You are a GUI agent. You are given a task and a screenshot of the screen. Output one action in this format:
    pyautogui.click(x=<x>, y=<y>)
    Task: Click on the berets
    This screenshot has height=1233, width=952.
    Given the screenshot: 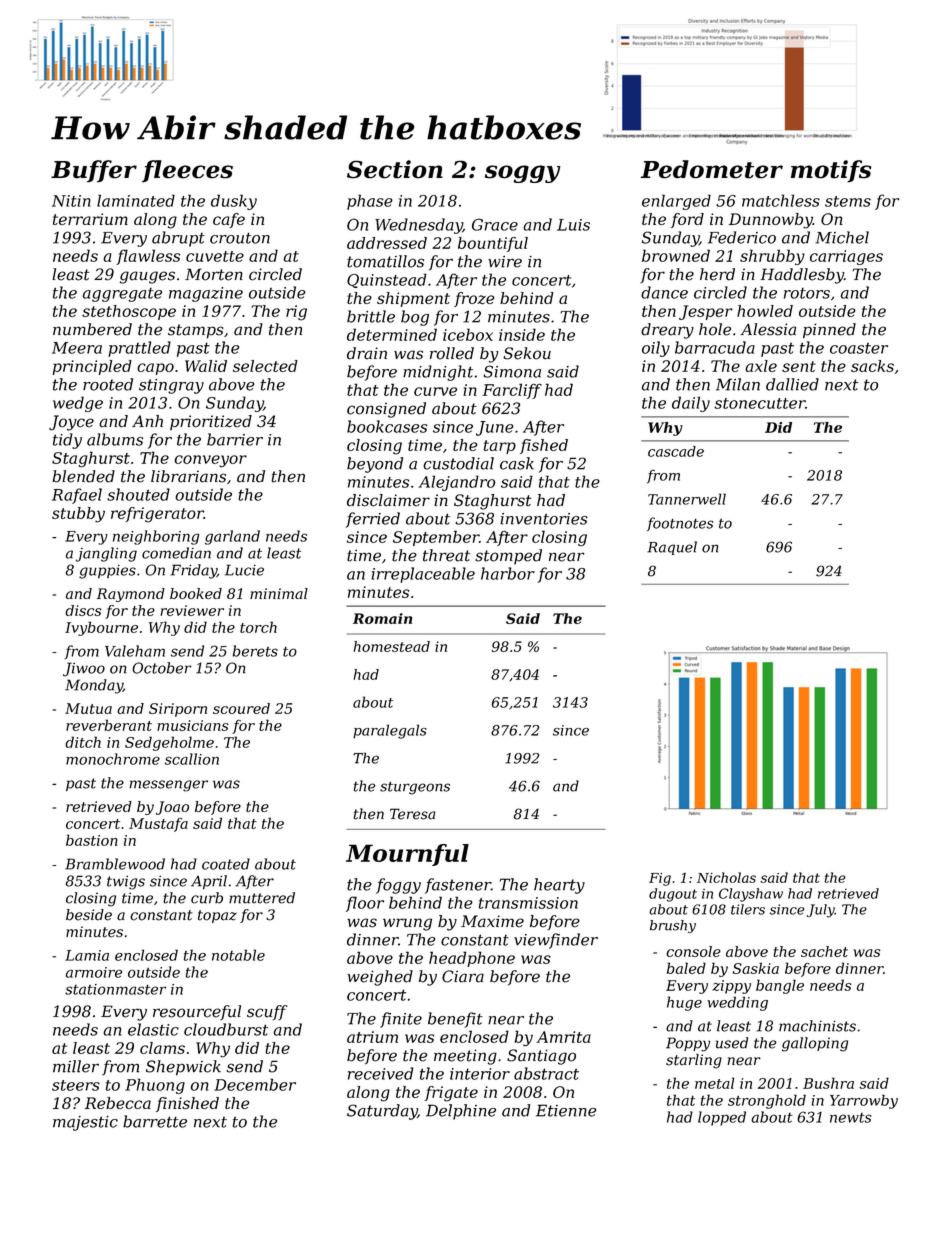 What is the action you would take?
    pyautogui.click(x=255, y=651)
